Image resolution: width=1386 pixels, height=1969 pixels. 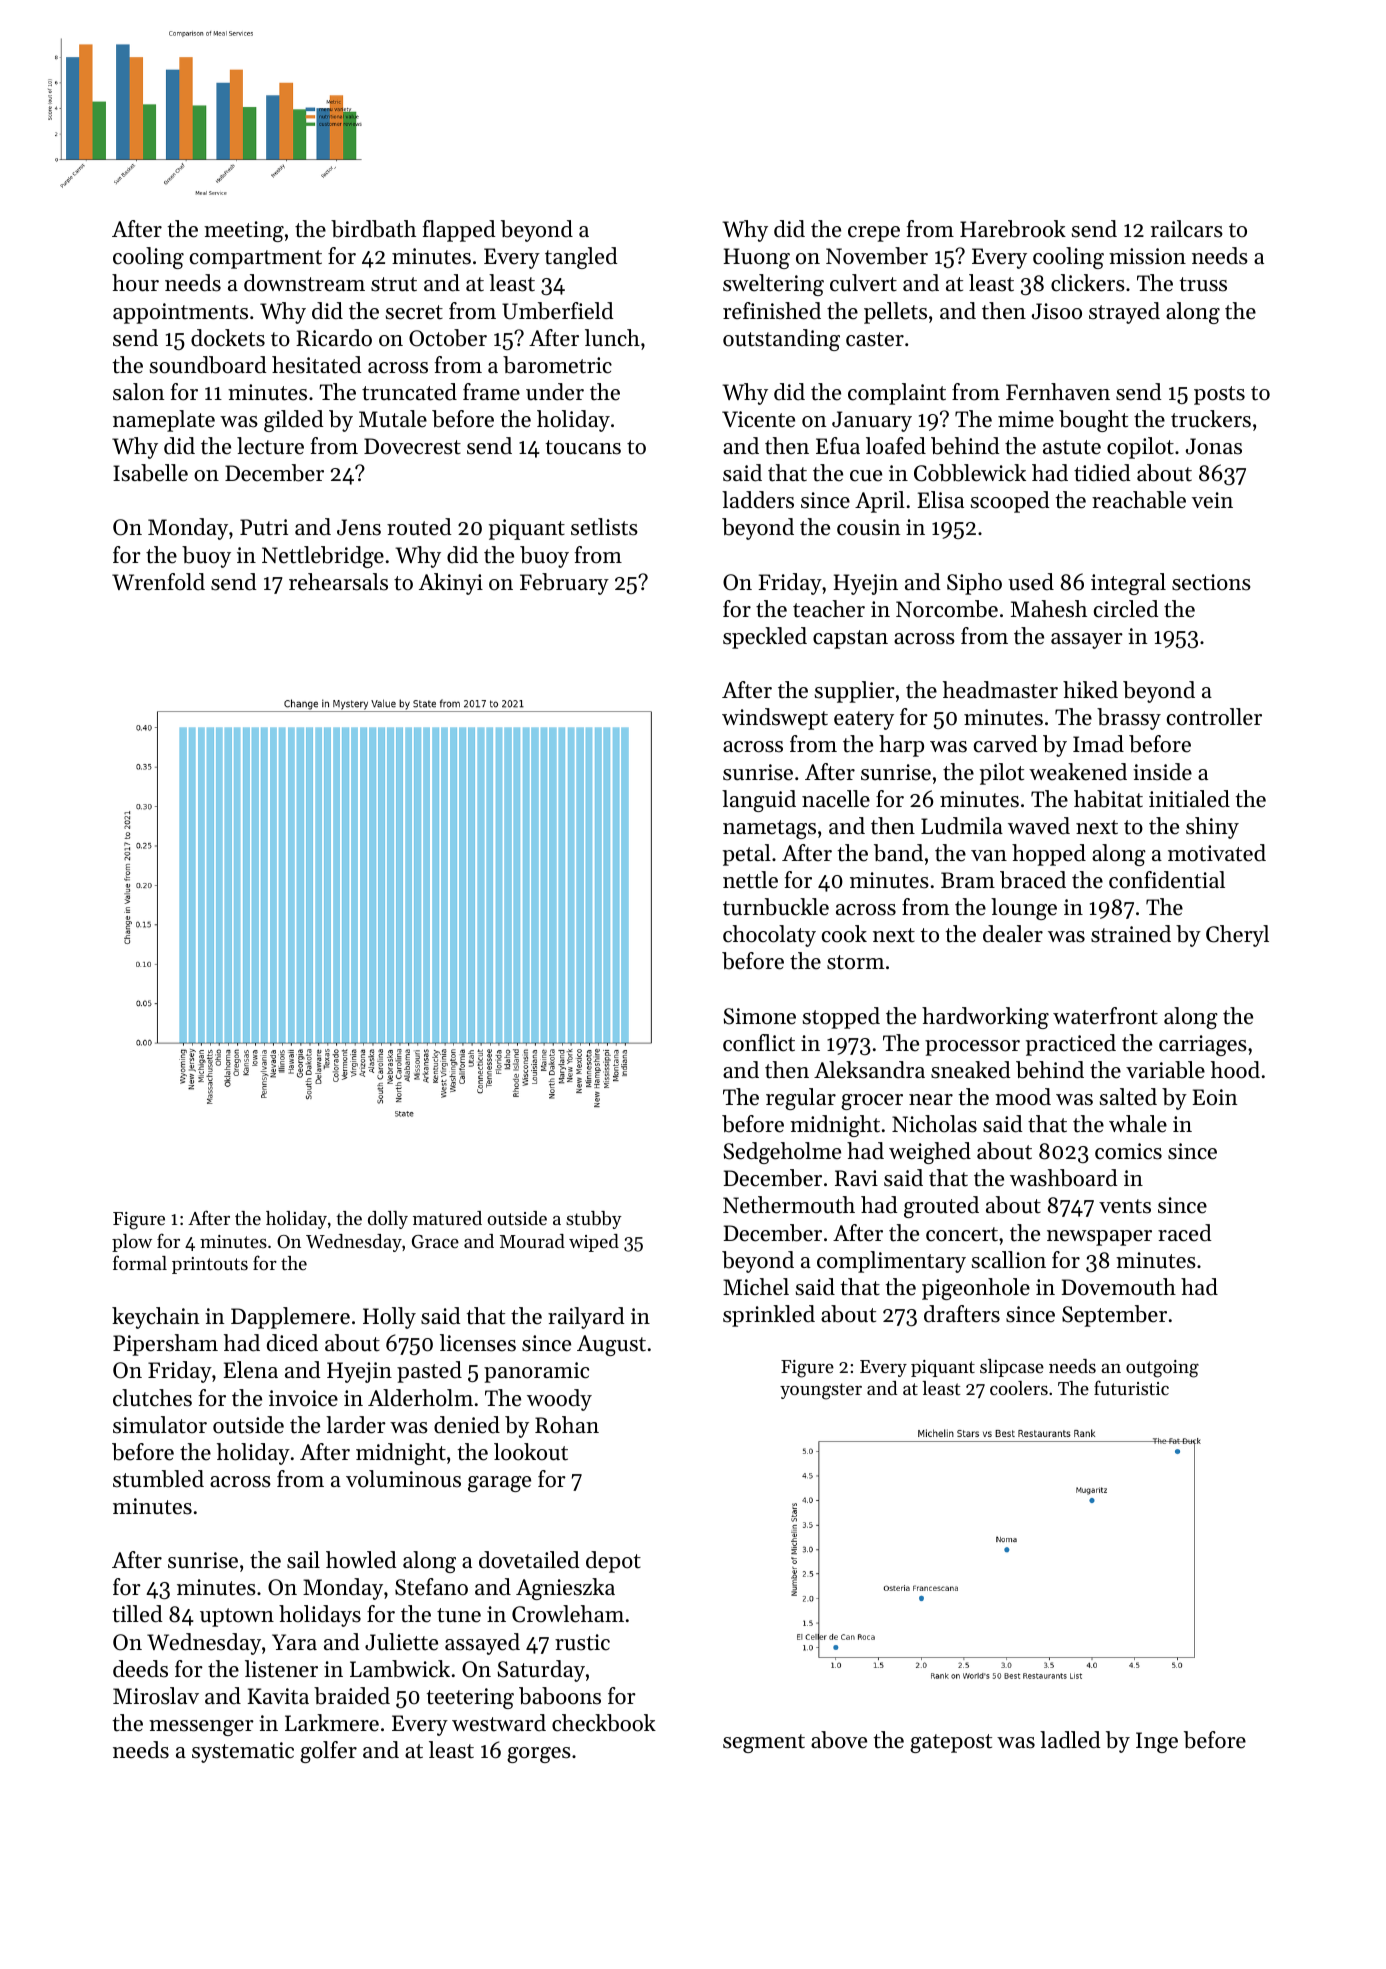 I want to click on habitat, so click(x=1108, y=799).
